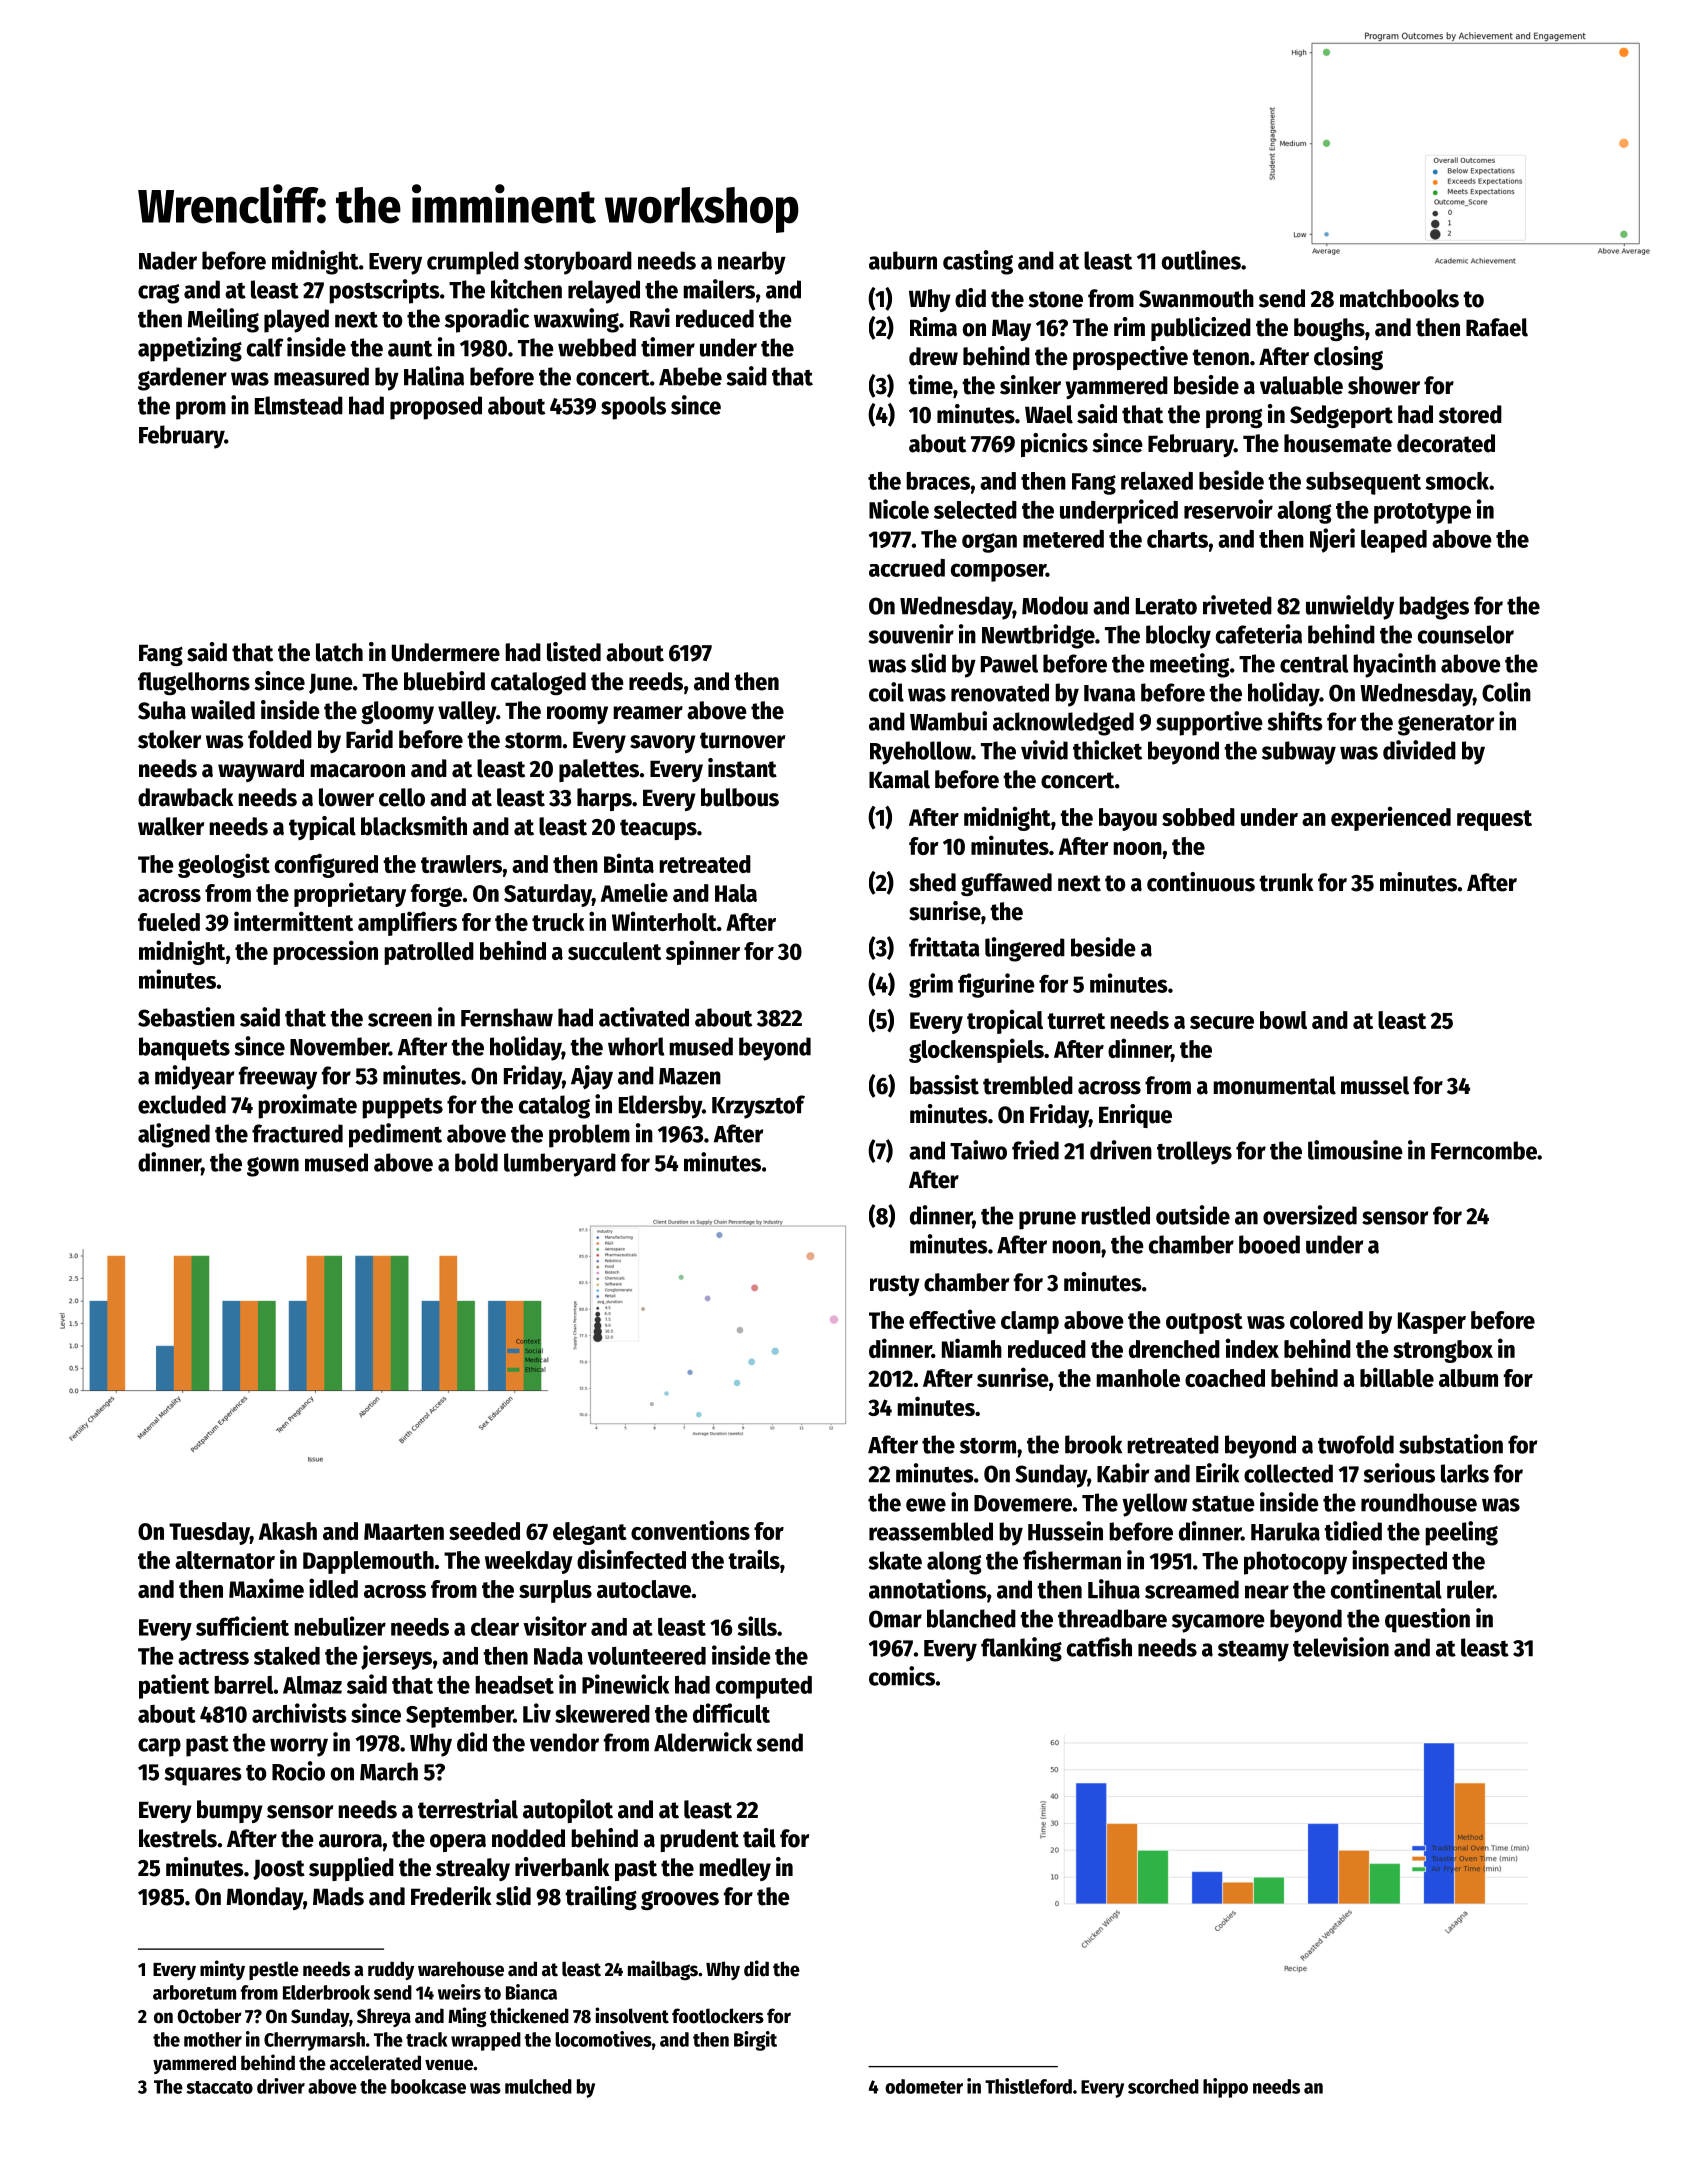 The image size is (1683, 2178). What do you see at coordinates (1225, 2088) in the screenshot?
I see `hippo` at bounding box center [1225, 2088].
